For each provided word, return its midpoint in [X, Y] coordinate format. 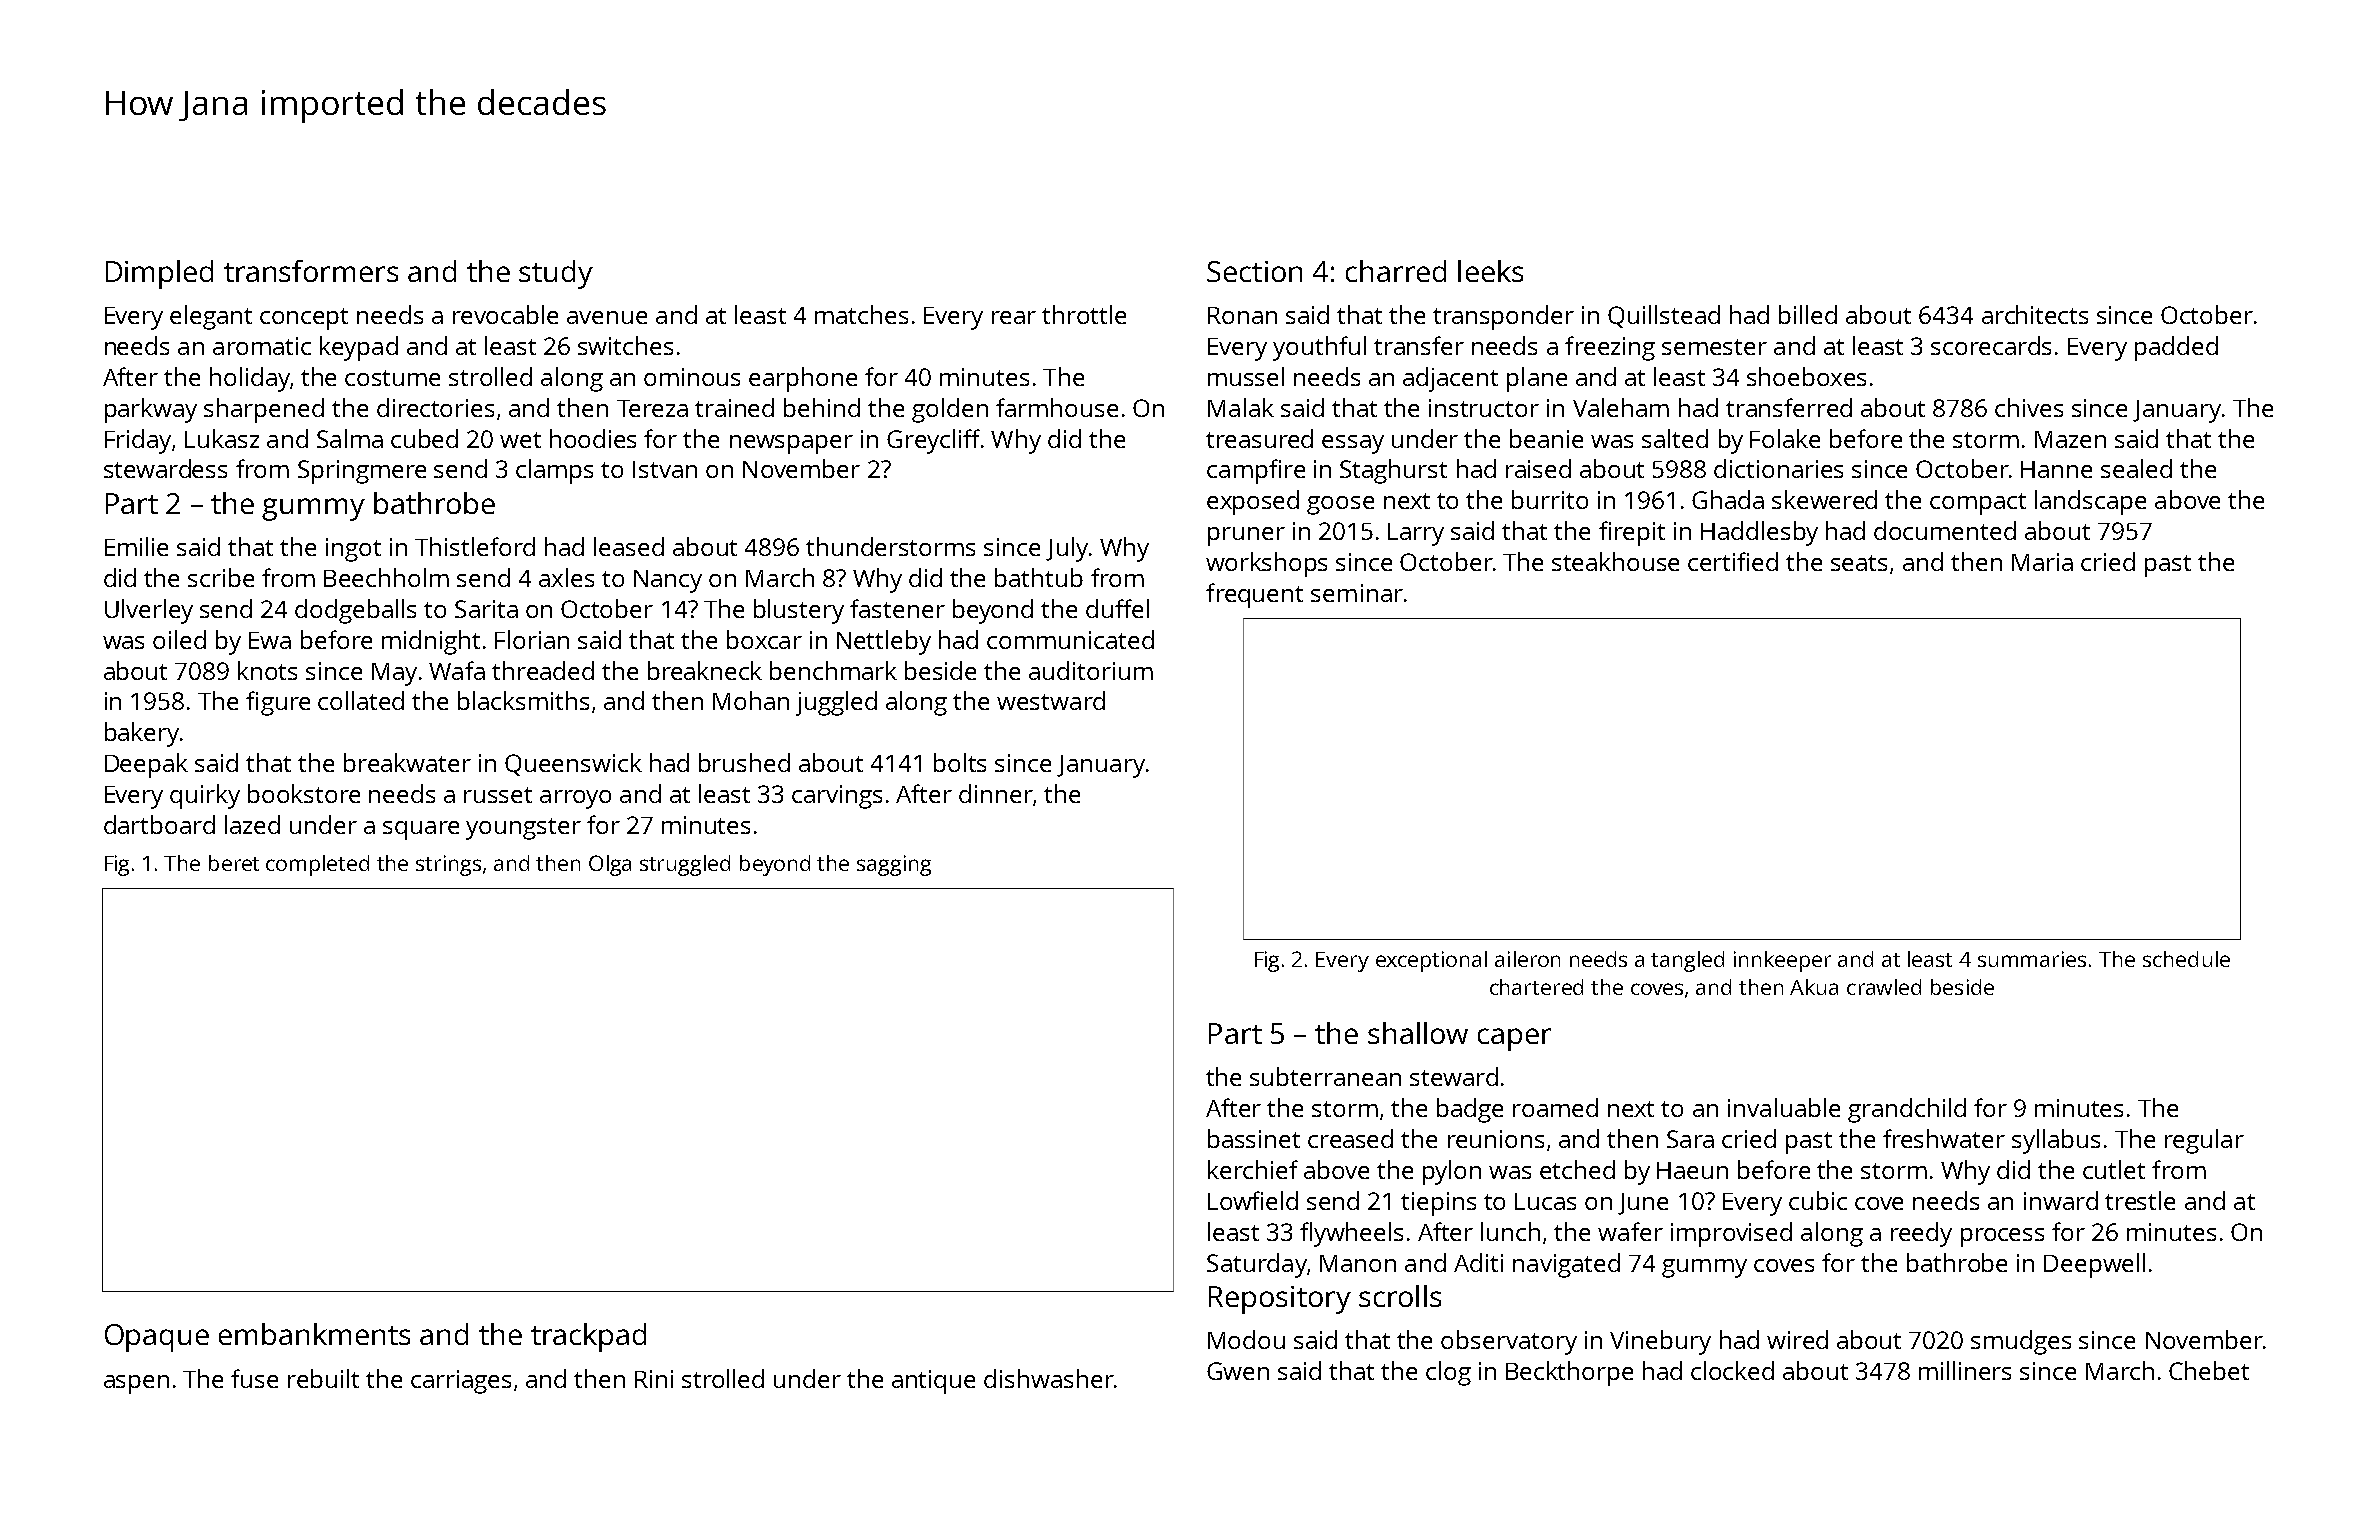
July [1067, 549]
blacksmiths [523, 700]
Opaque [157, 1338]
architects [2035, 314]
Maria [2042, 562]
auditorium [1091, 670]
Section [1254, 271]
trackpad [588, 1337]
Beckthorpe [1569, 1373]
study [556, 274]
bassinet [1254, 1138]
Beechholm [386, 577]
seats [1859, 563]
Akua [1814, 987]
